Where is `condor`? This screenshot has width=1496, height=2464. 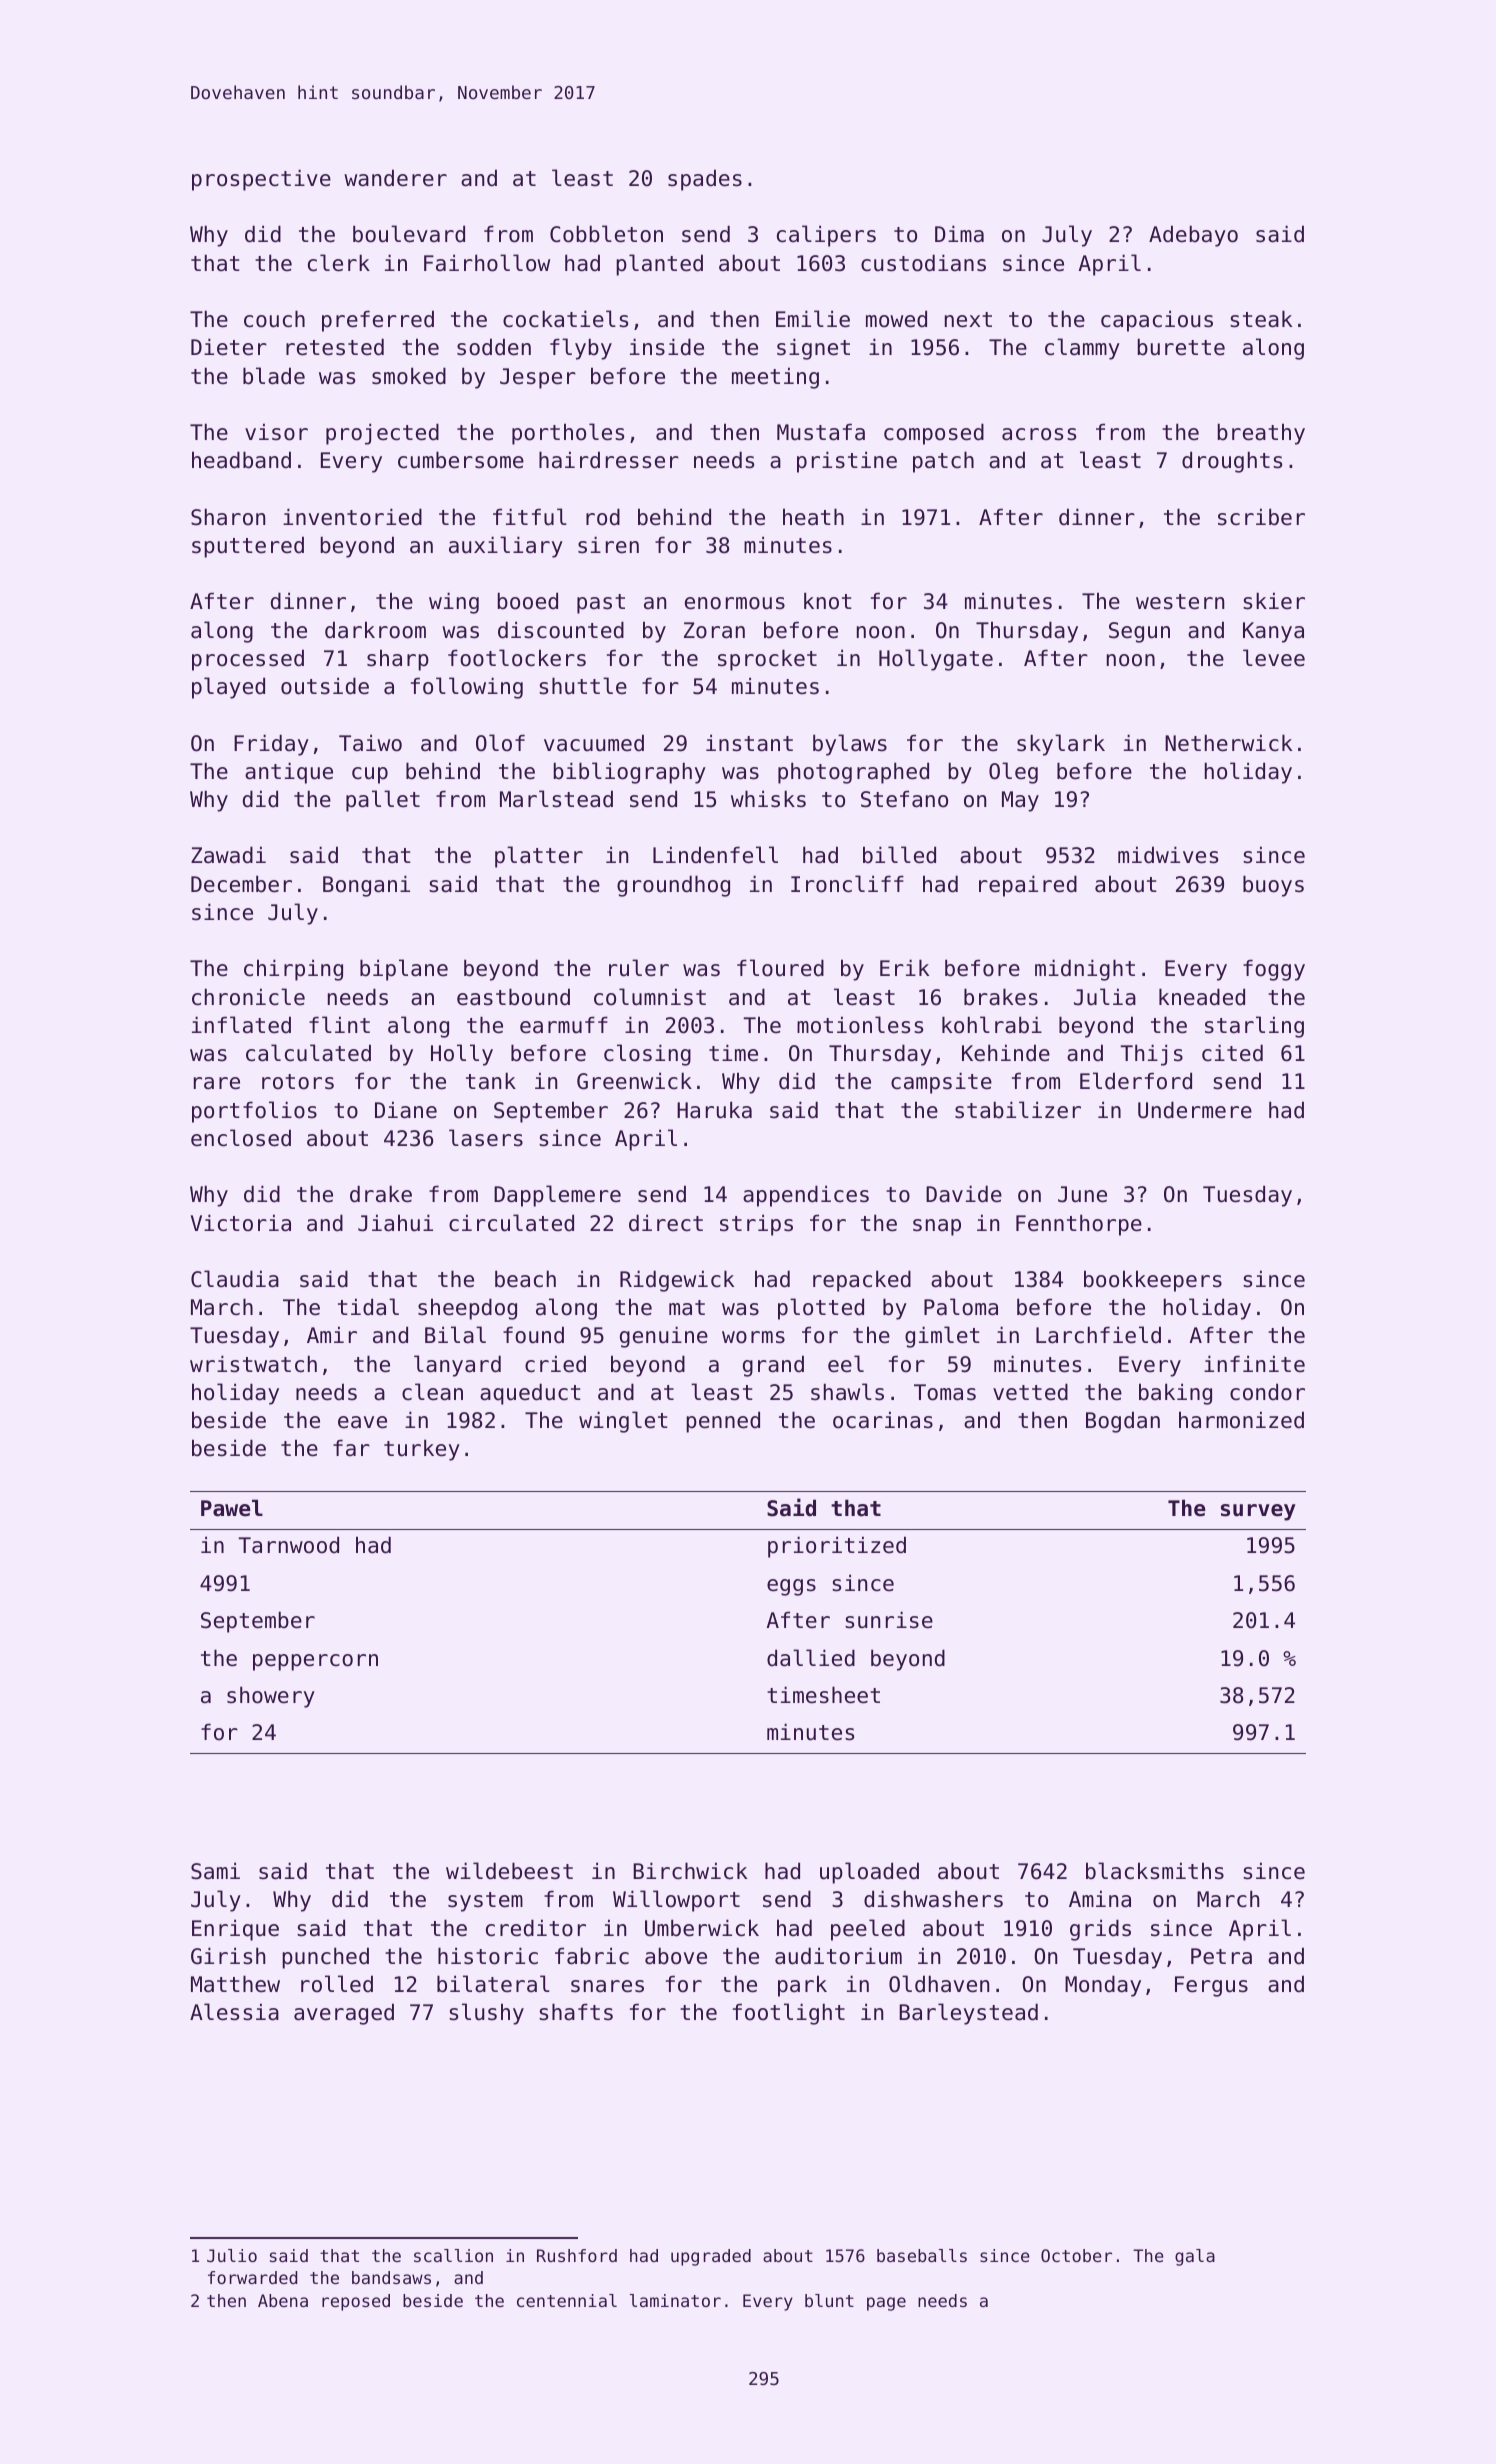 condor is located at coordinates (1267, 1392).
